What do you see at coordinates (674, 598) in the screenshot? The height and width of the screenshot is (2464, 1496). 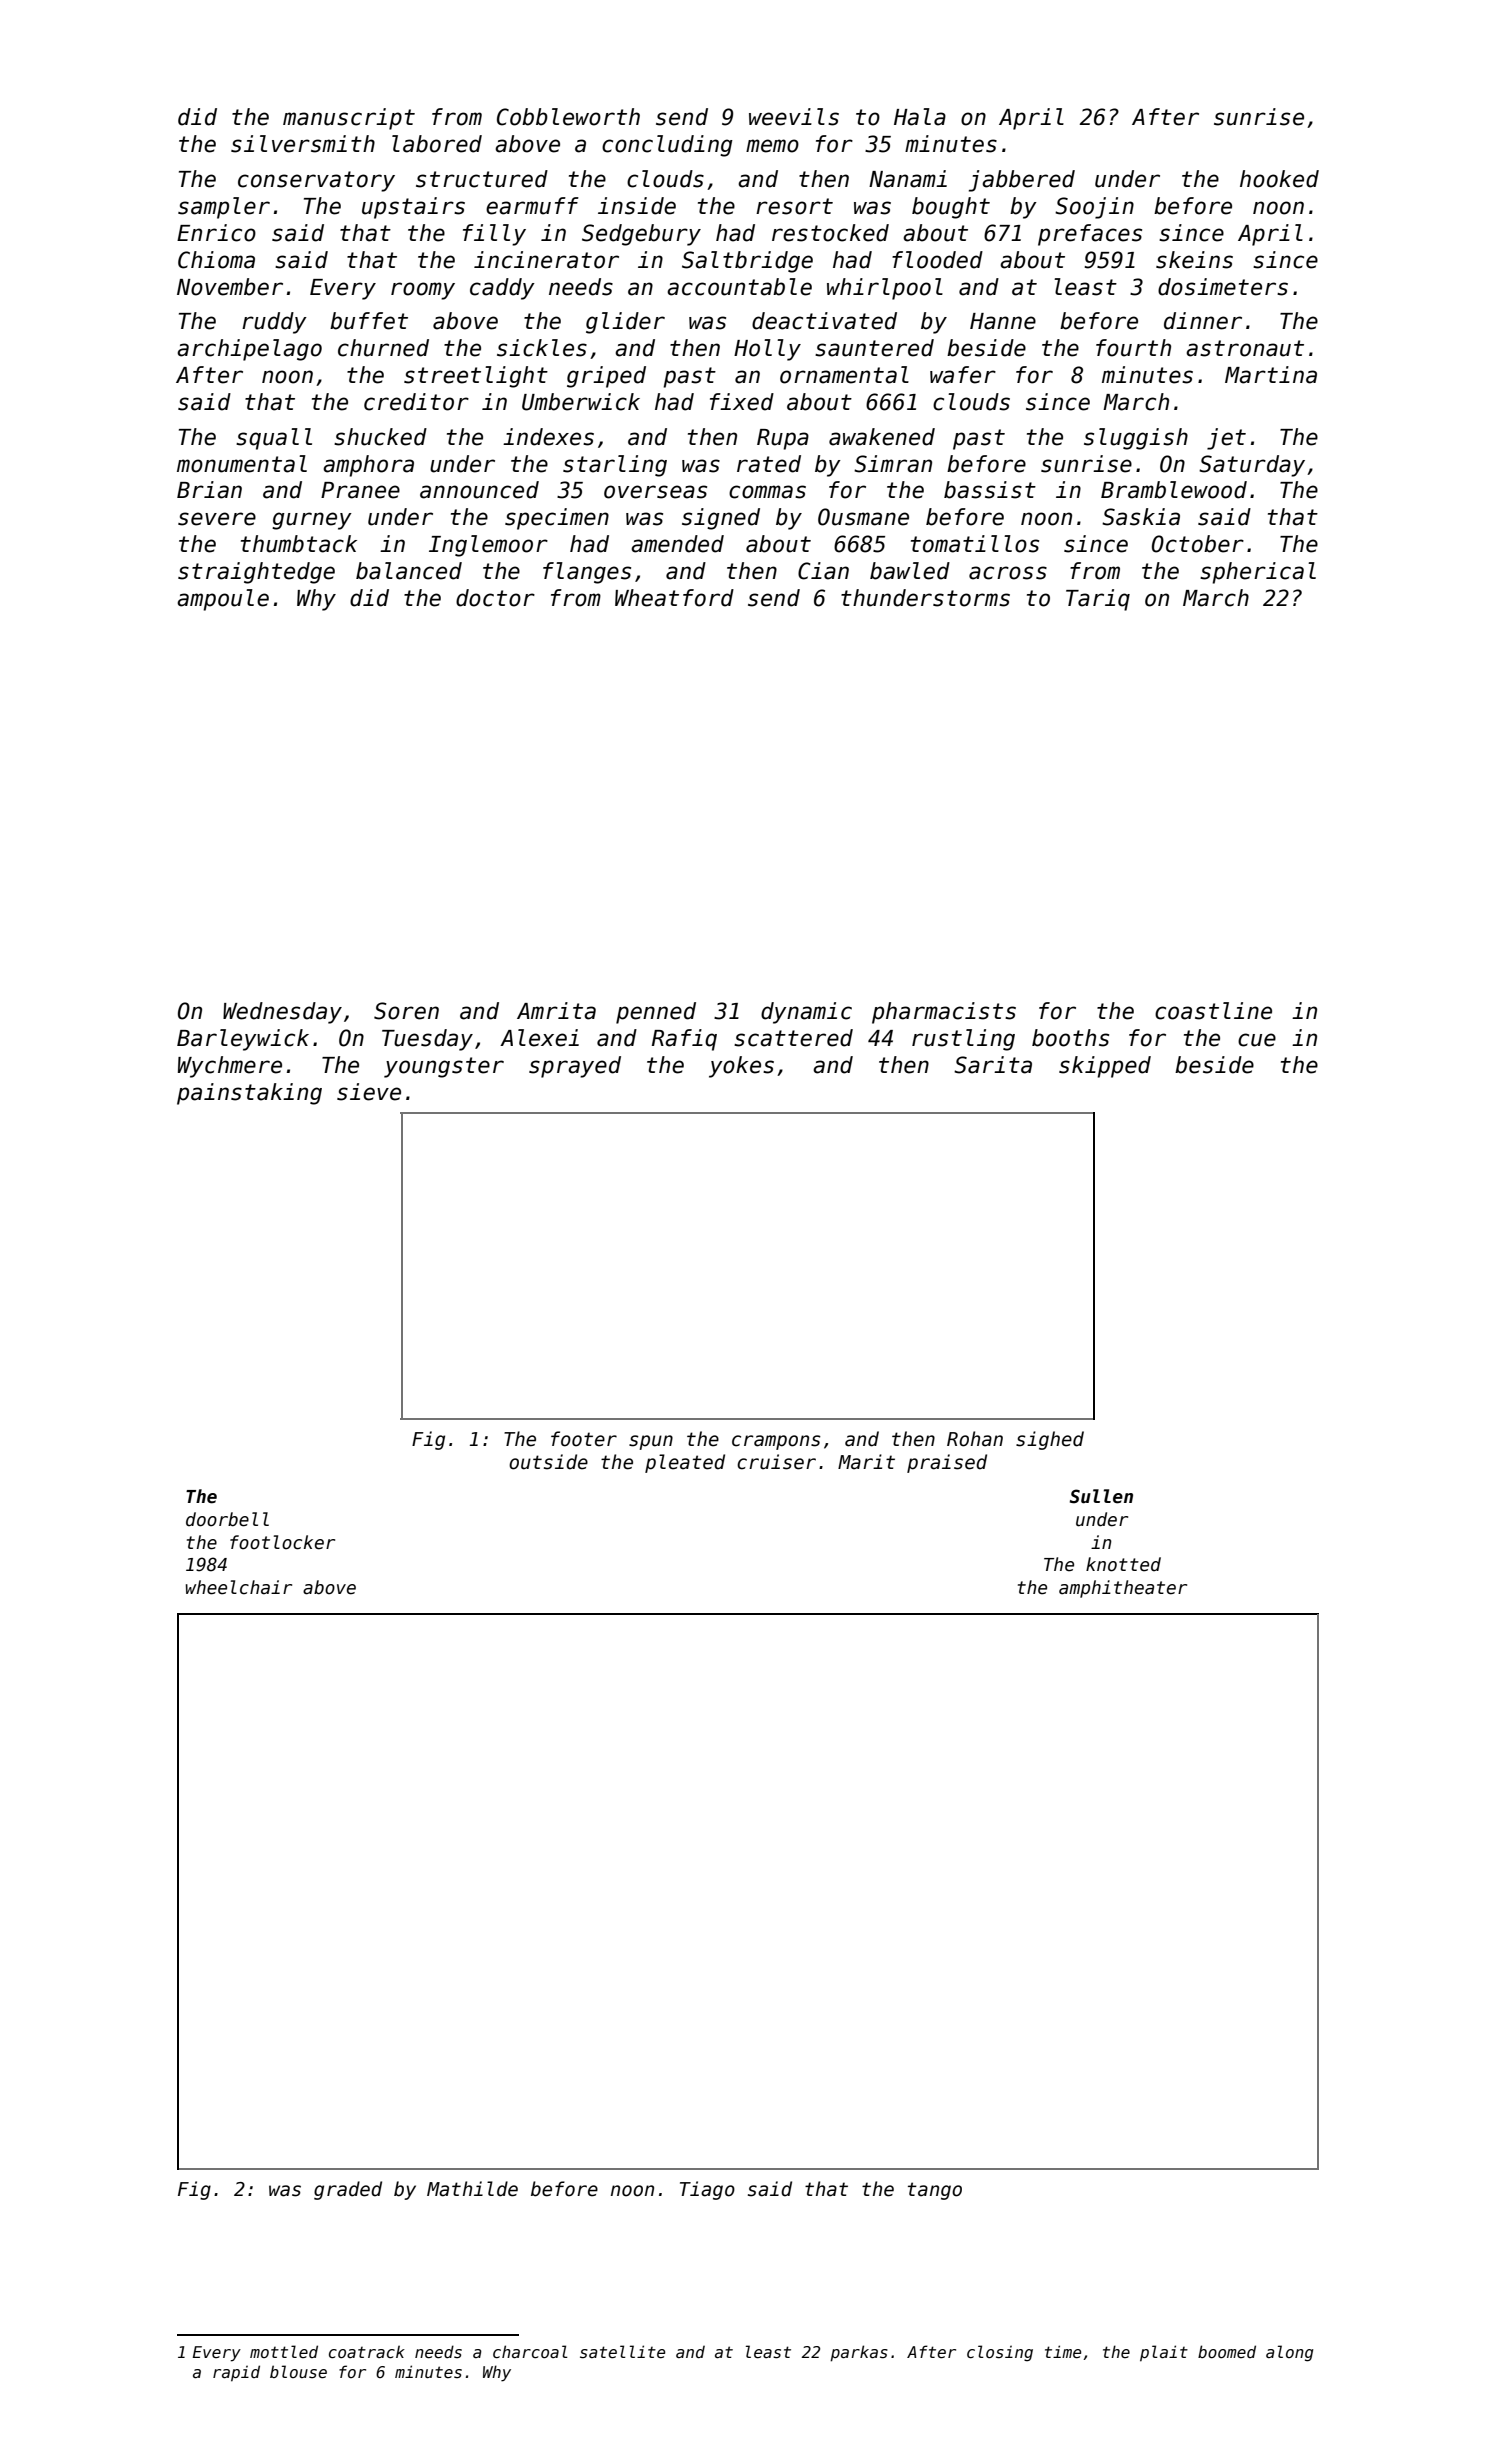 I see `Wheatford` at bounding box center [674, 598].
